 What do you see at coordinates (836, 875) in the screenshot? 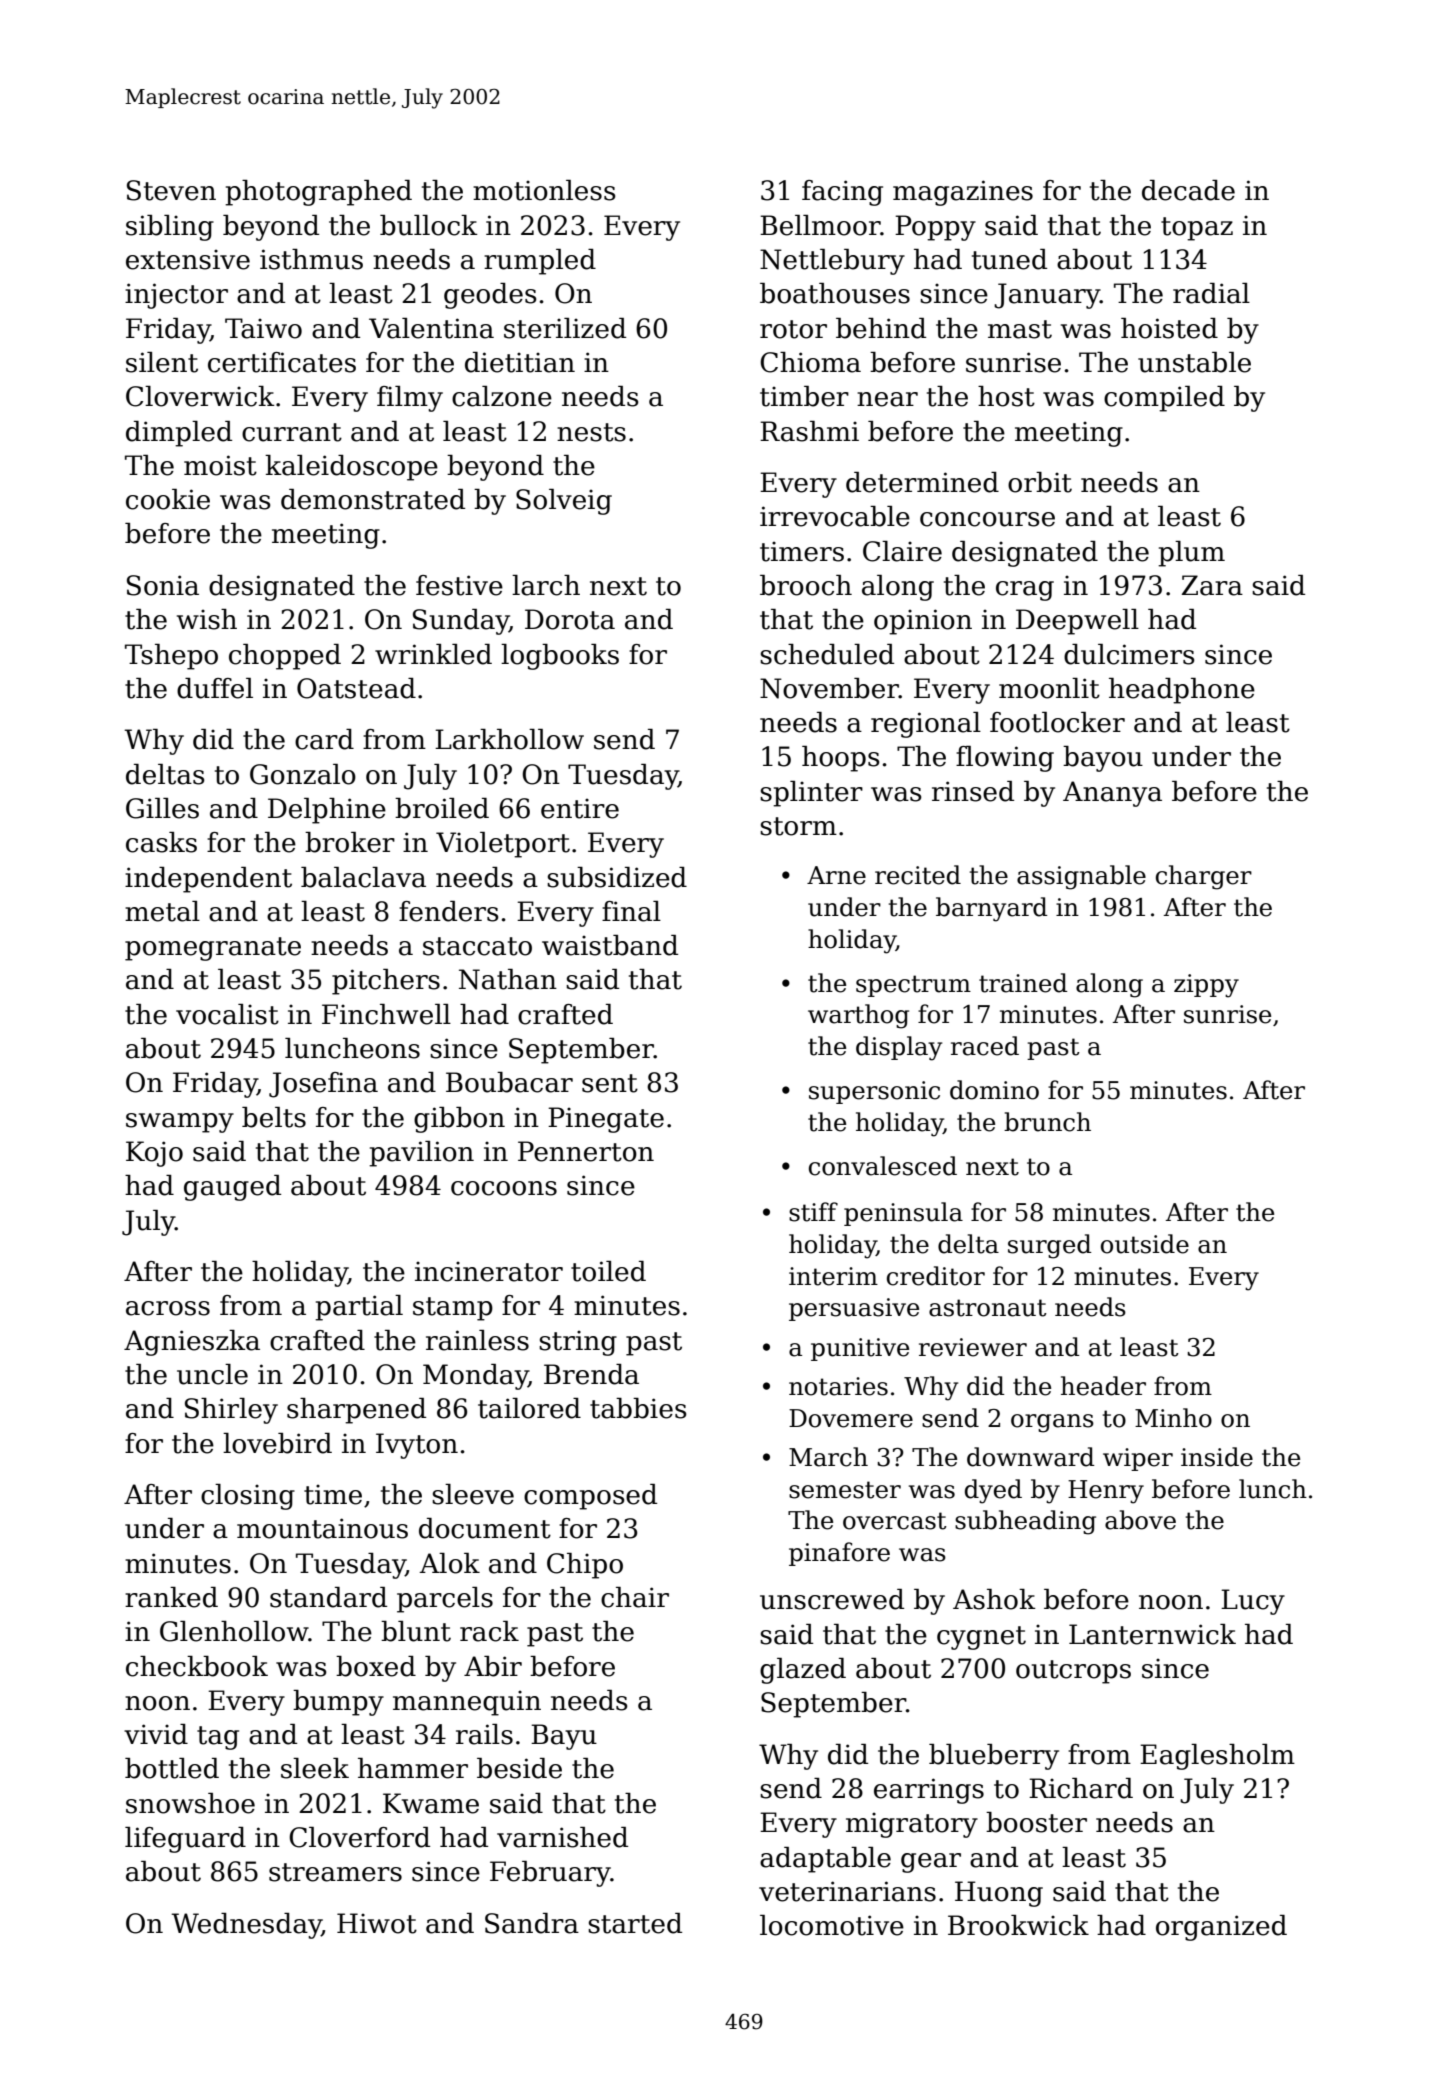
I see `Arne` at bounding box center [836, 875].
